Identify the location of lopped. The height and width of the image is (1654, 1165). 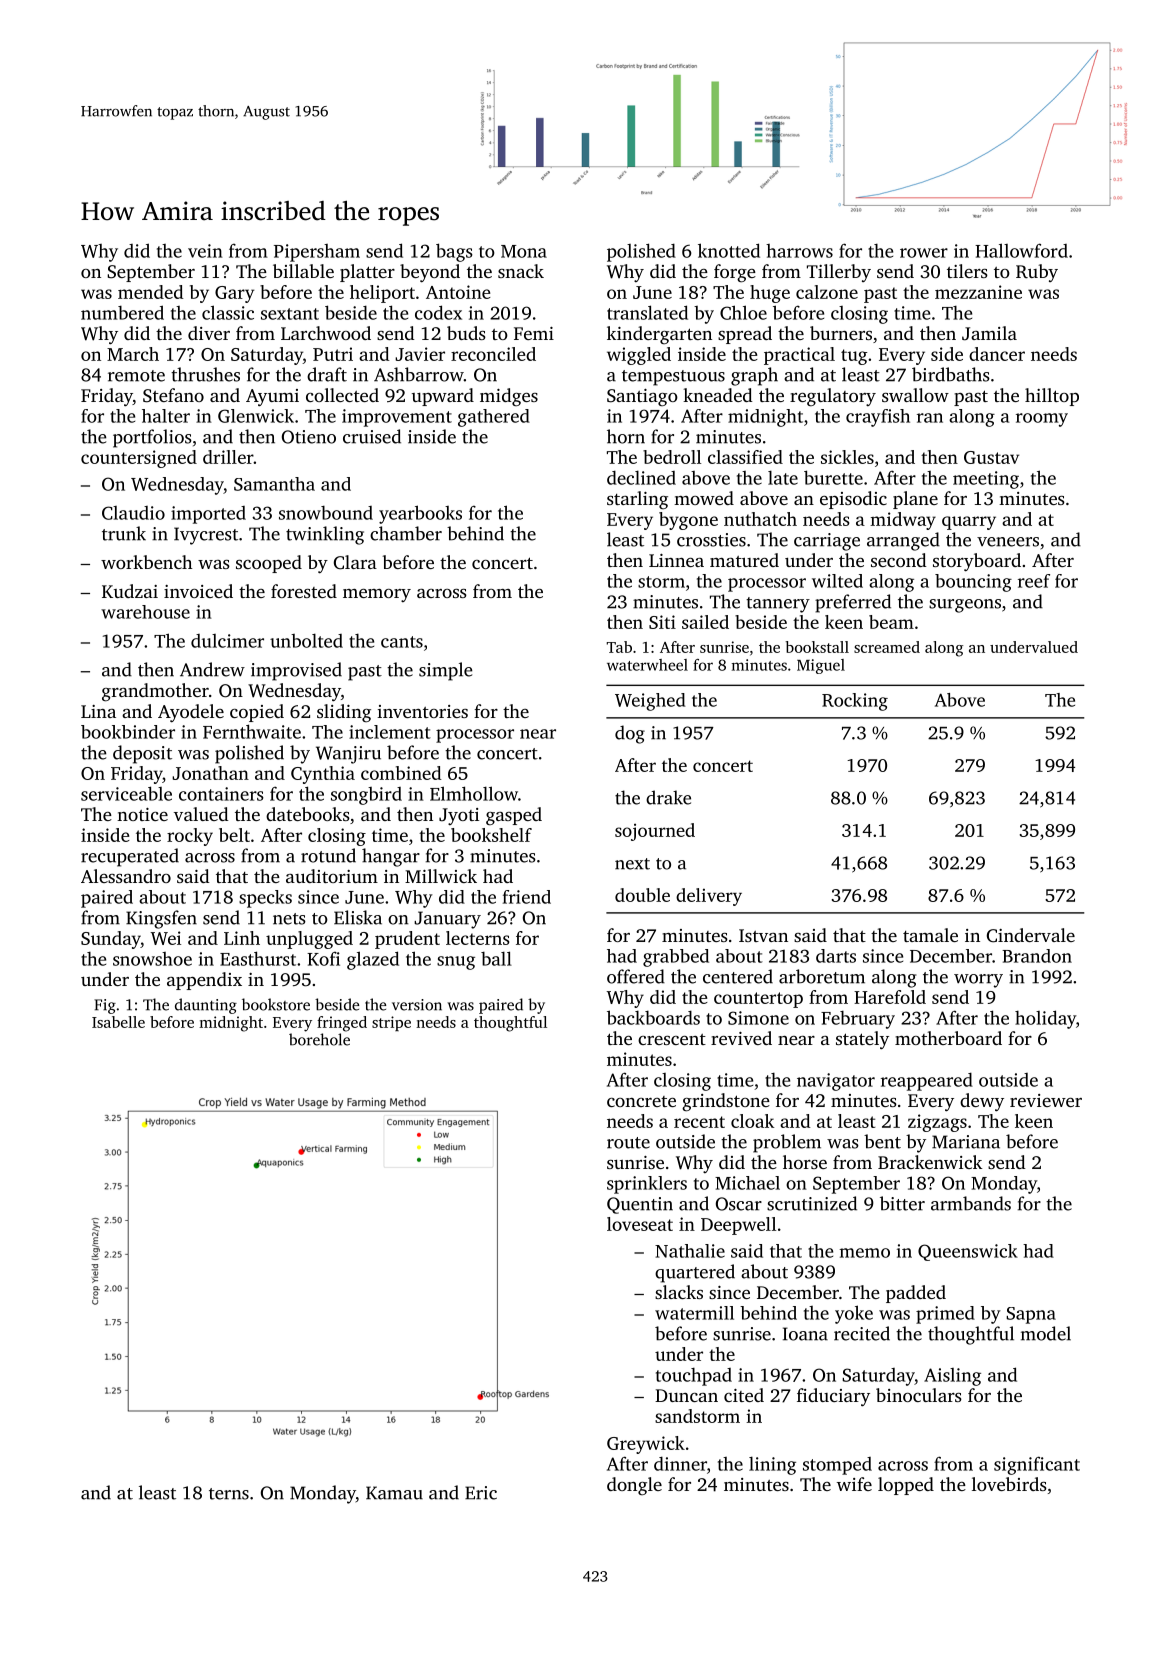
(906, 1486).
